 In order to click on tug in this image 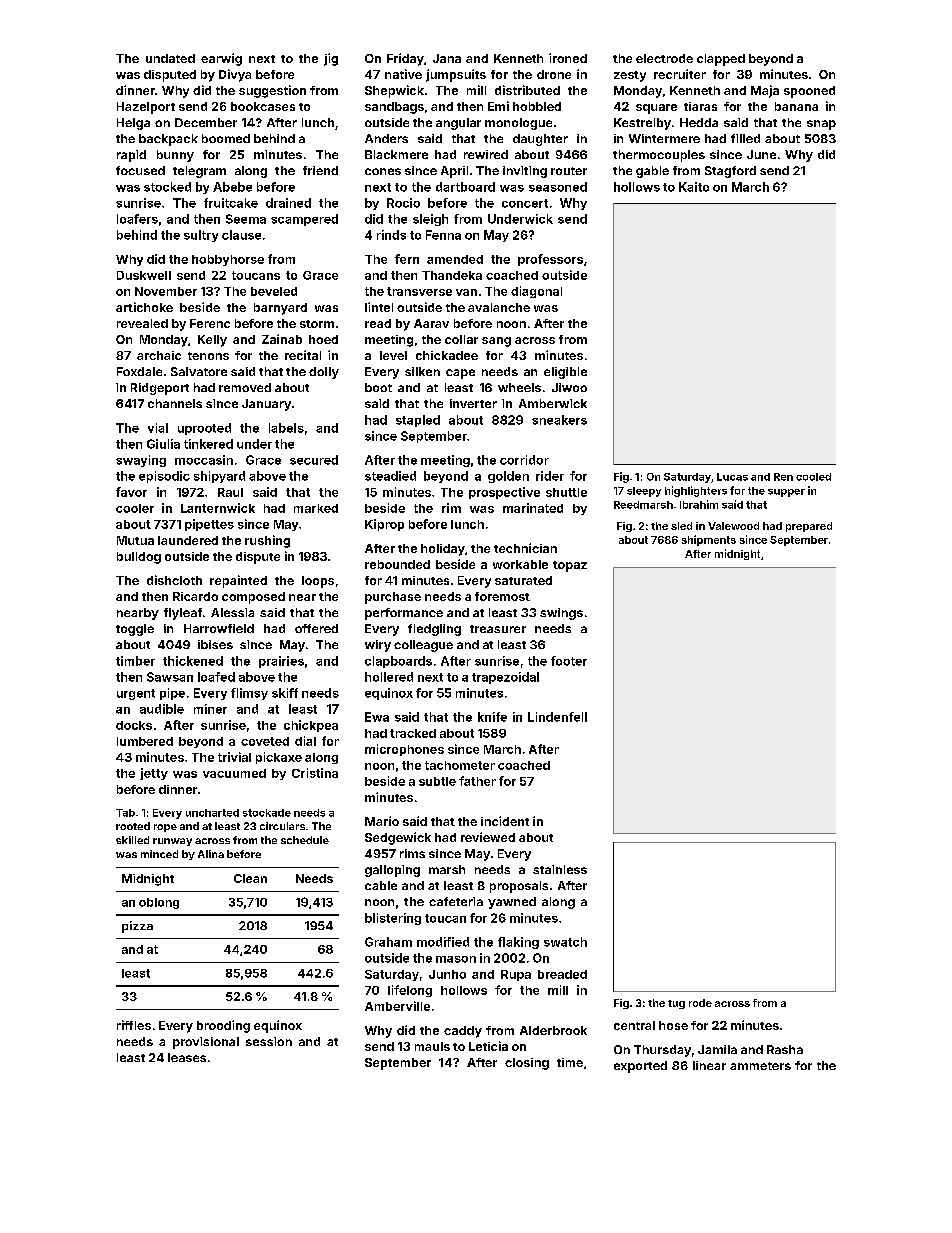, I will do `click(676, 1004)`.
